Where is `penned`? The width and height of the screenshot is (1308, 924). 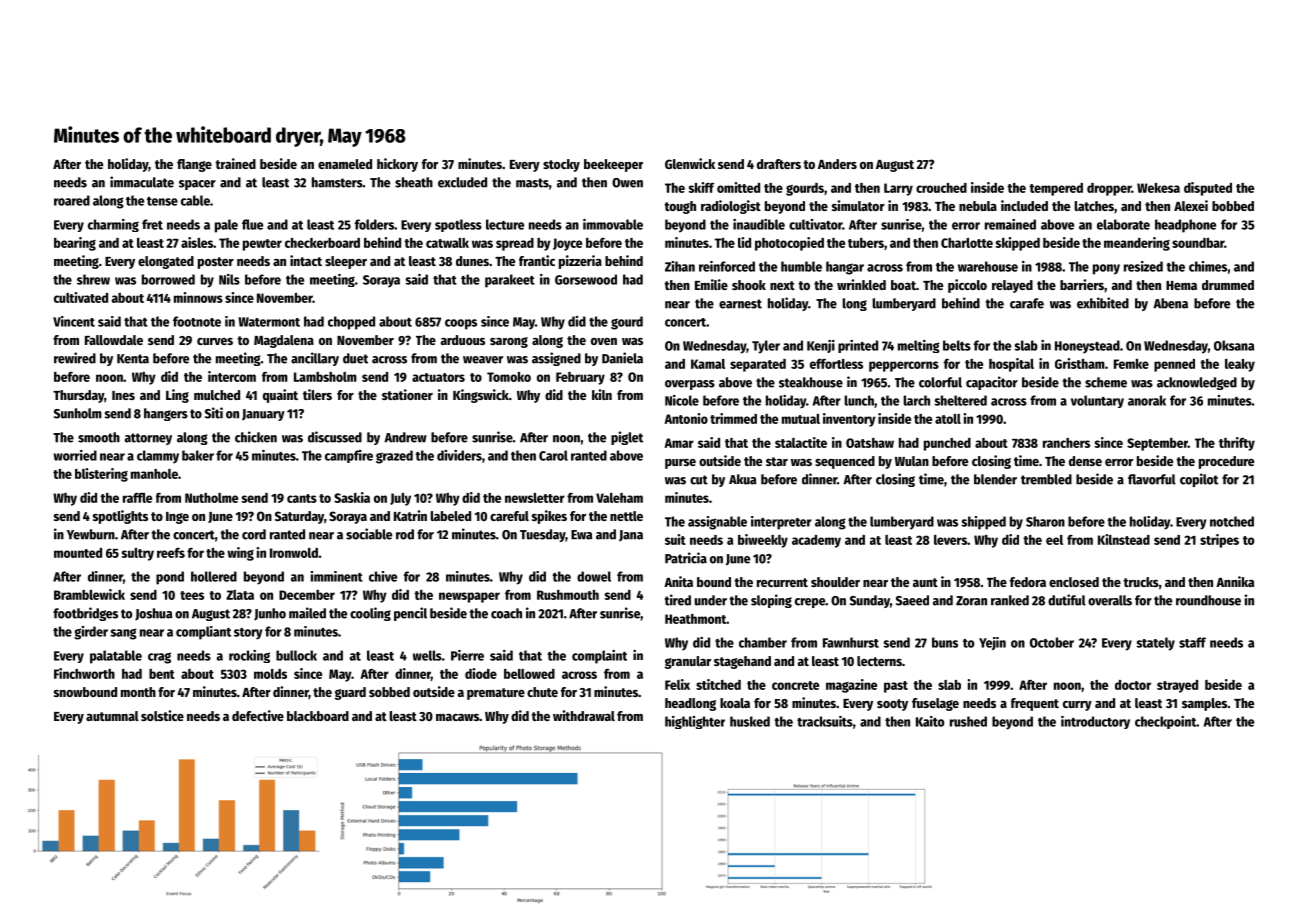 penned is located at coordinates (1174, 365).
